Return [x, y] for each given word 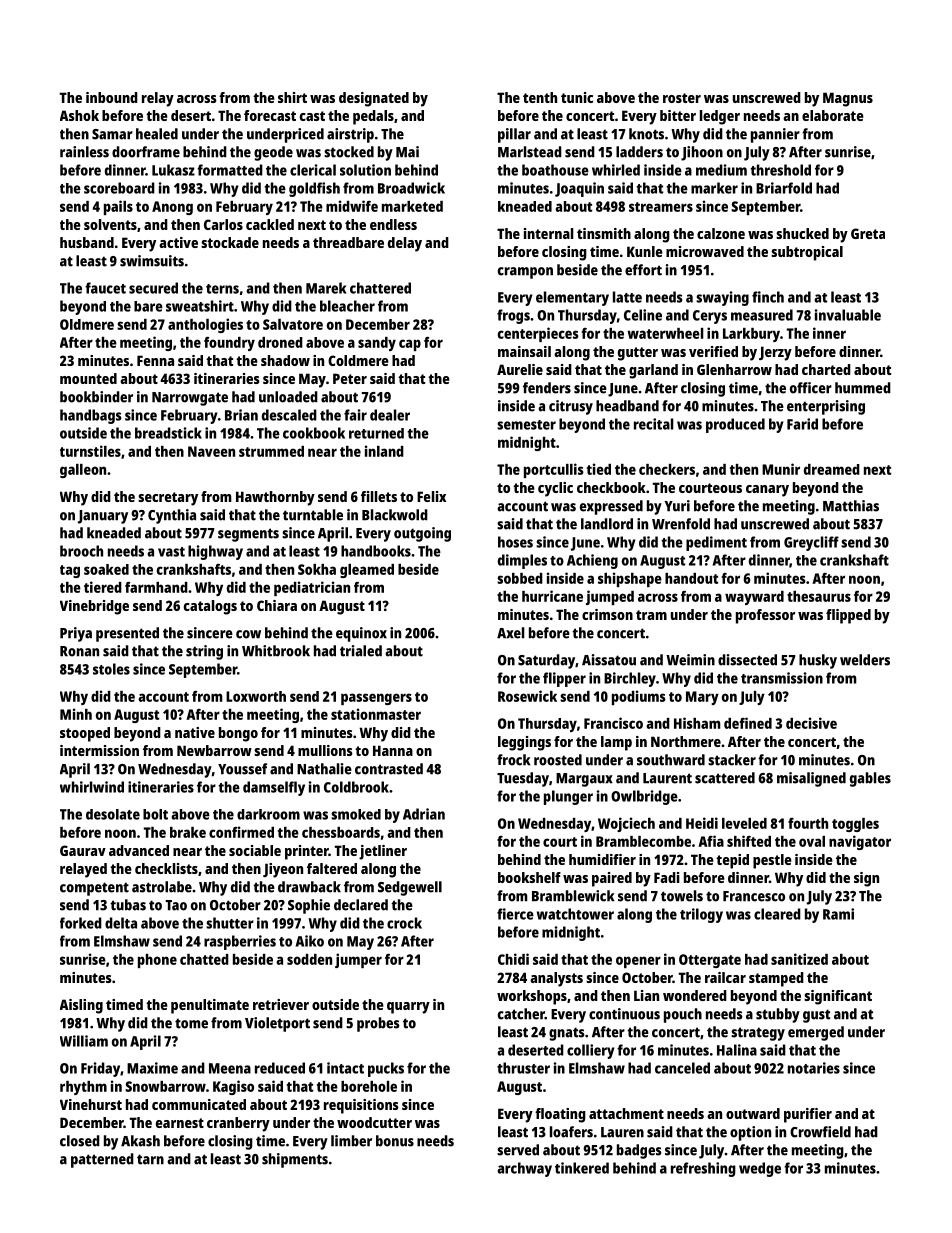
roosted [558, 760]
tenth [540, 97]
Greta [868, 233]
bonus [395, 1141]
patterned [102, 1160]
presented [127, 634]
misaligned [811, 779]
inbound [112, 97]
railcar [725, 977]
